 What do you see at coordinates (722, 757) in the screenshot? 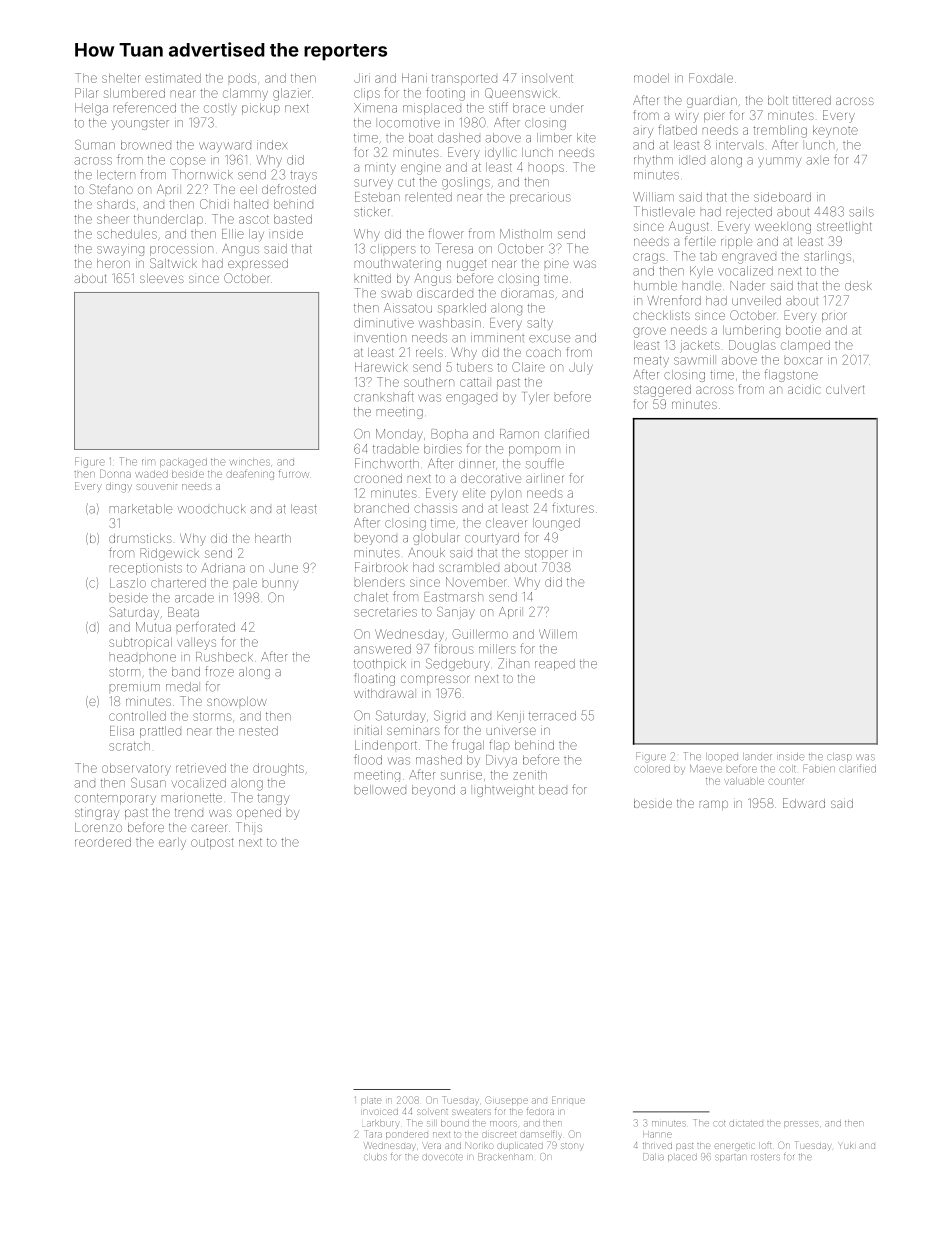
I see `looped` at bounding box center [722, 757].
